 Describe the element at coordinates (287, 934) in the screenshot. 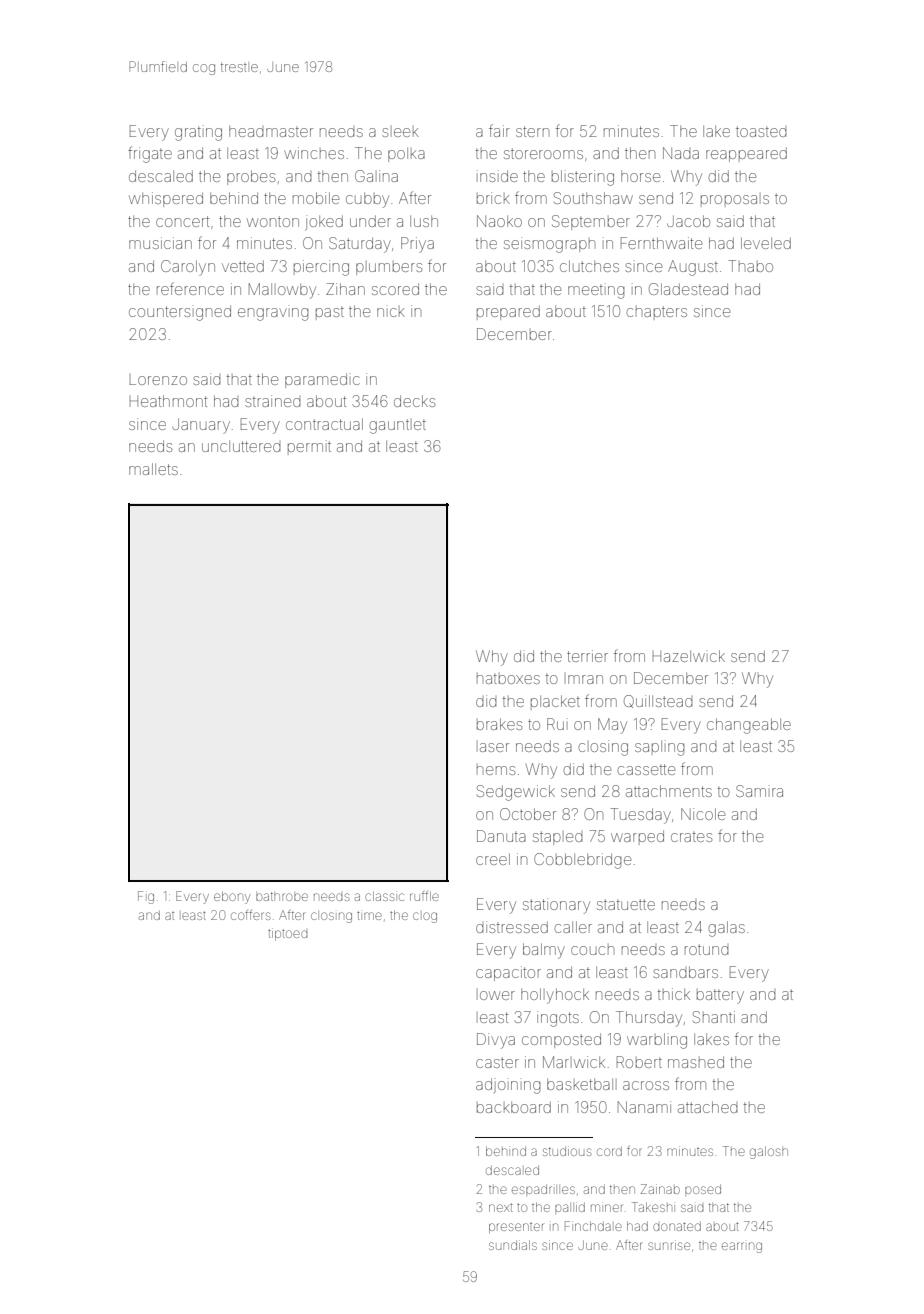

I see `tiptoed` at that location.
